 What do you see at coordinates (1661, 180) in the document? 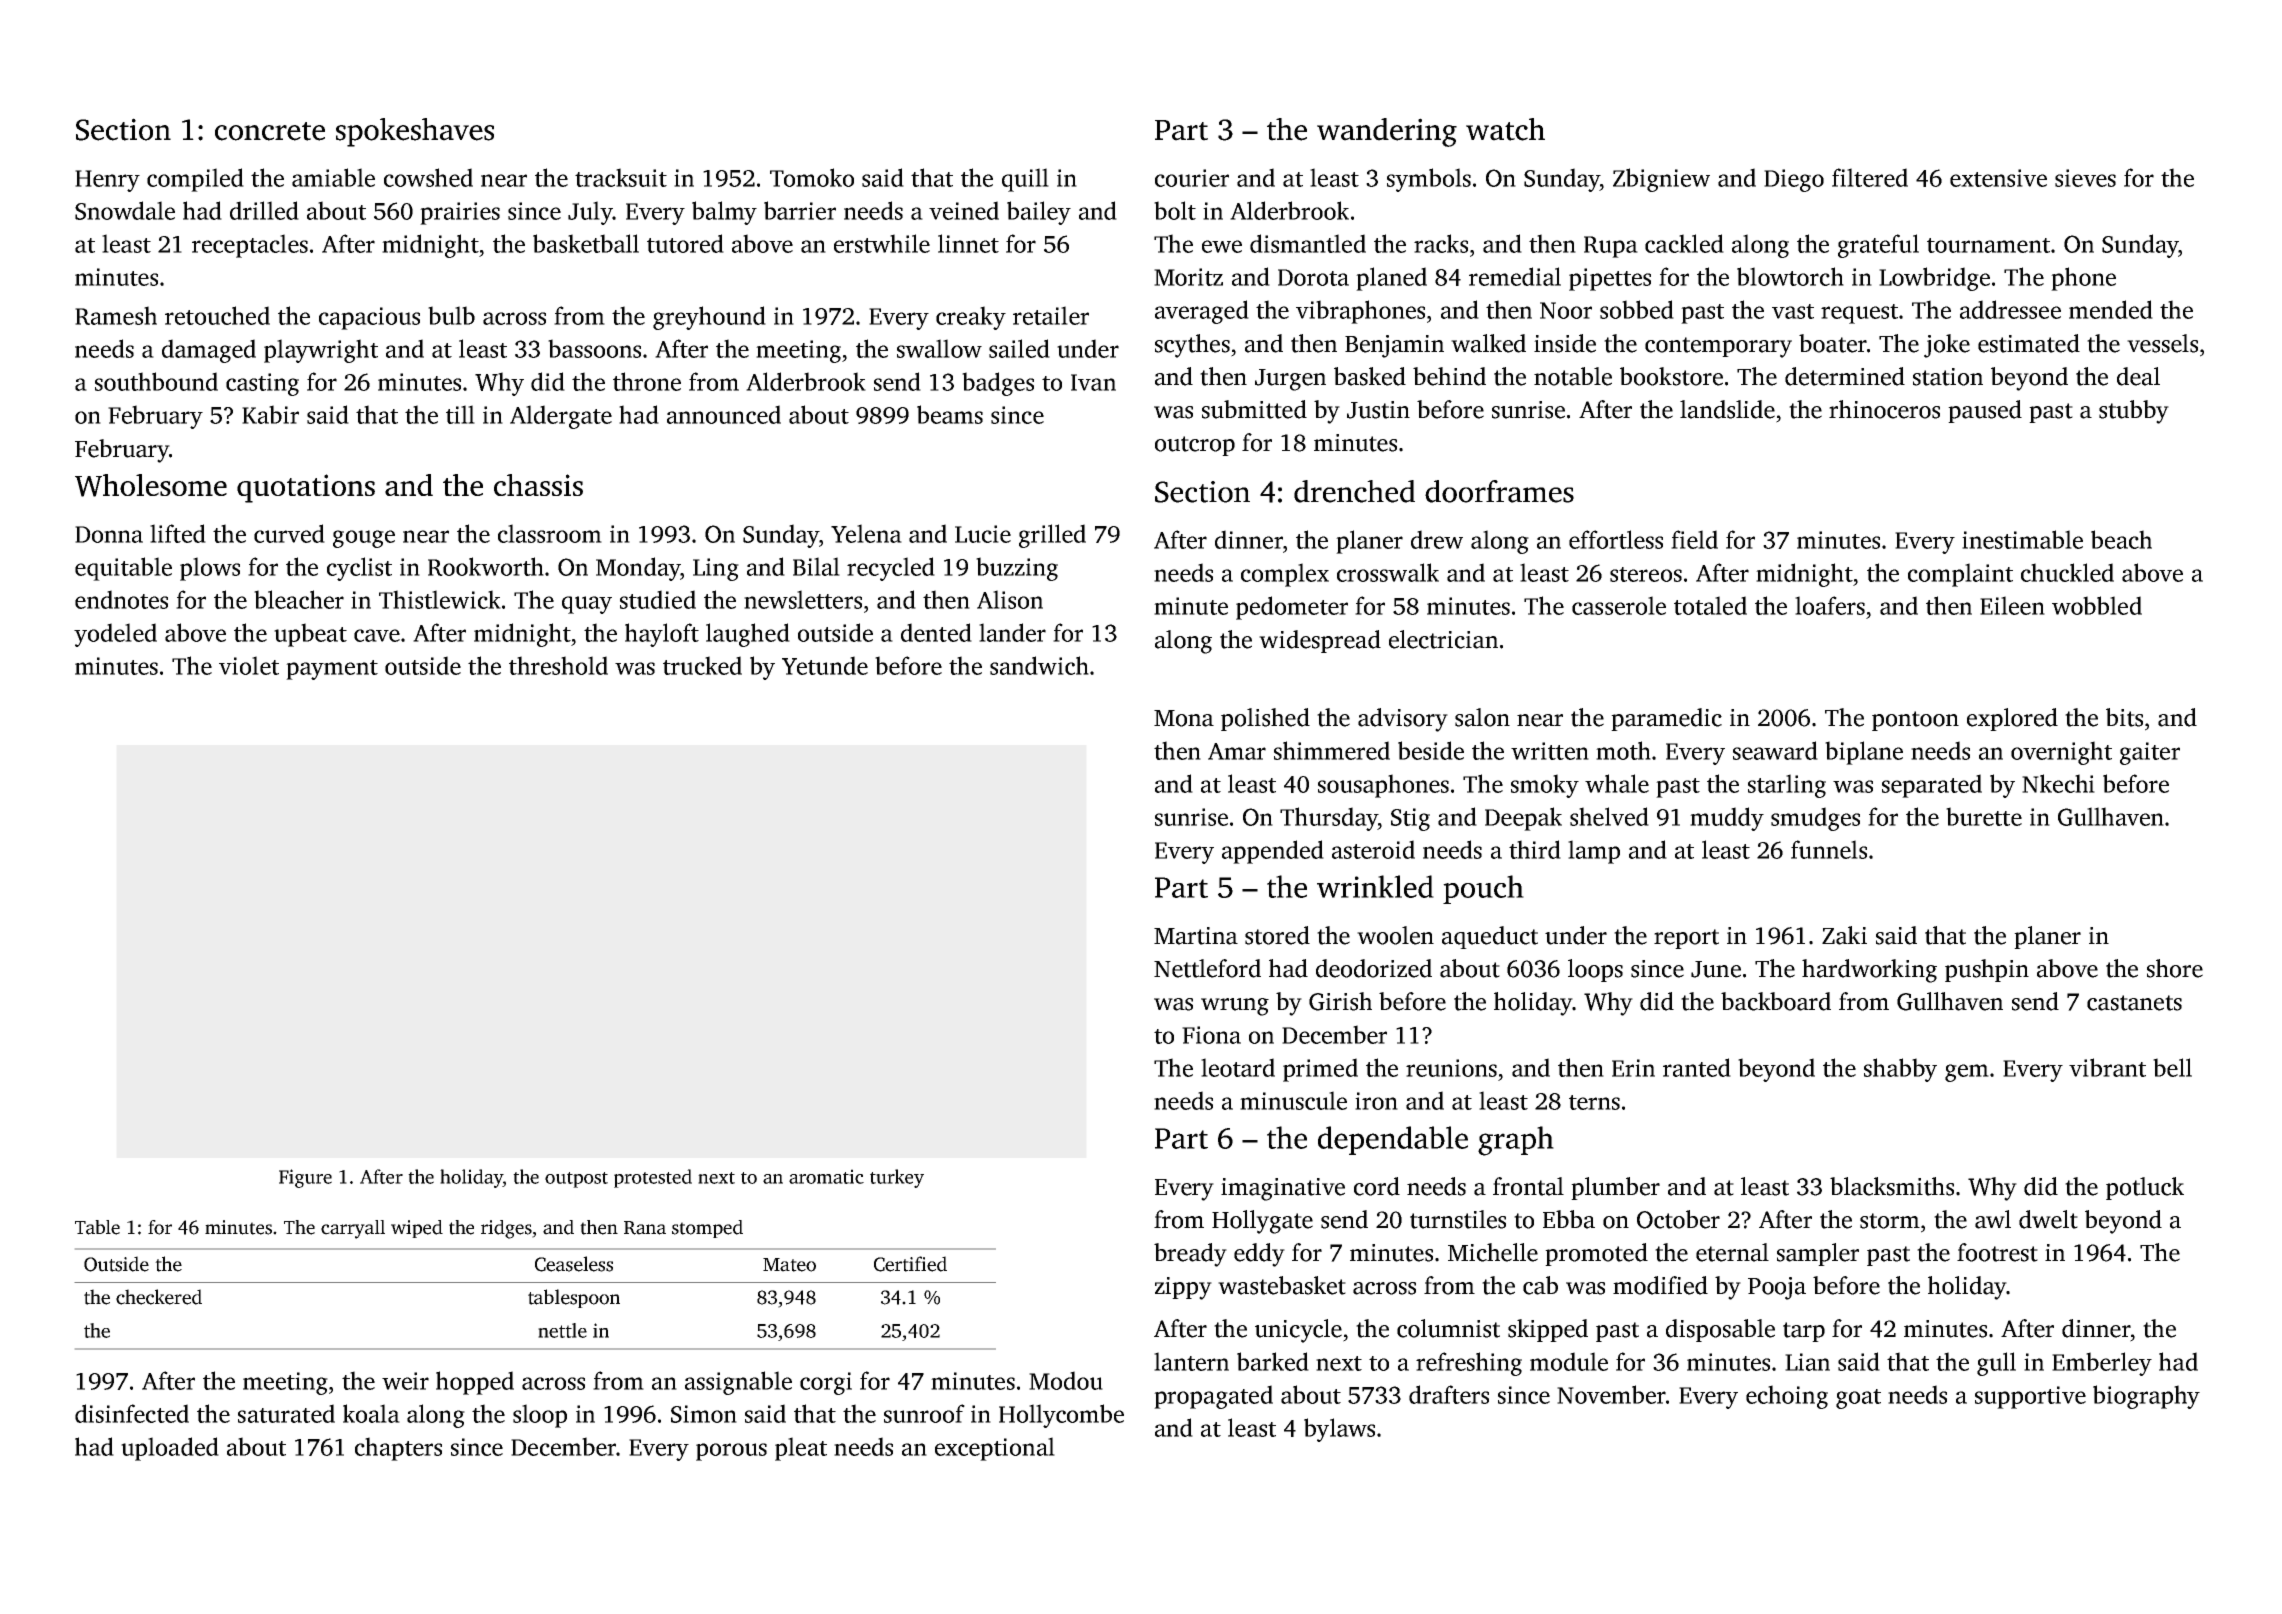
I see `Zbigniew` at bounding box center [1661, 180].
